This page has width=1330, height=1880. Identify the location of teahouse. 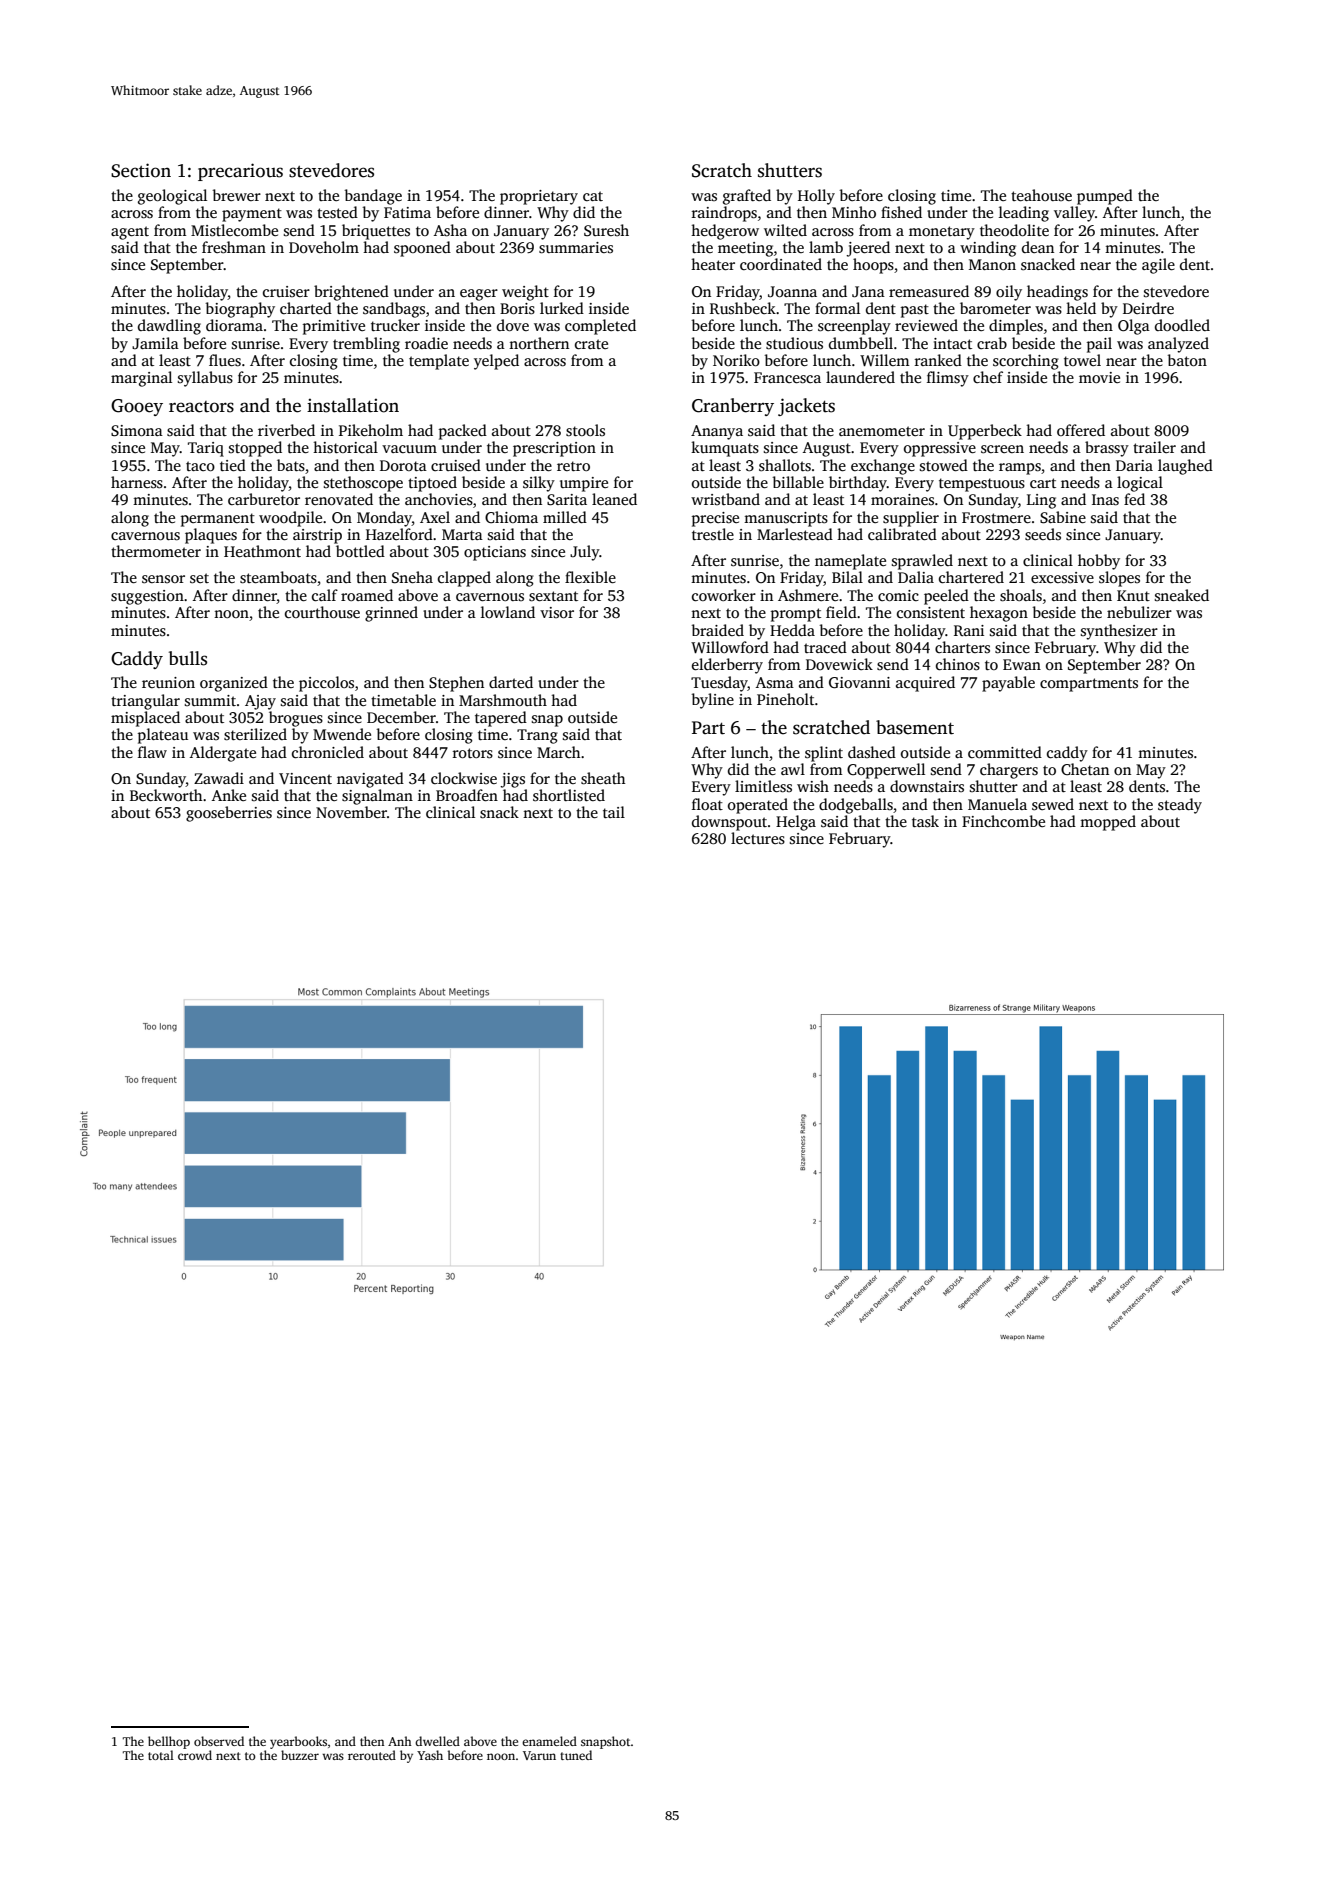
(1041, 195).
